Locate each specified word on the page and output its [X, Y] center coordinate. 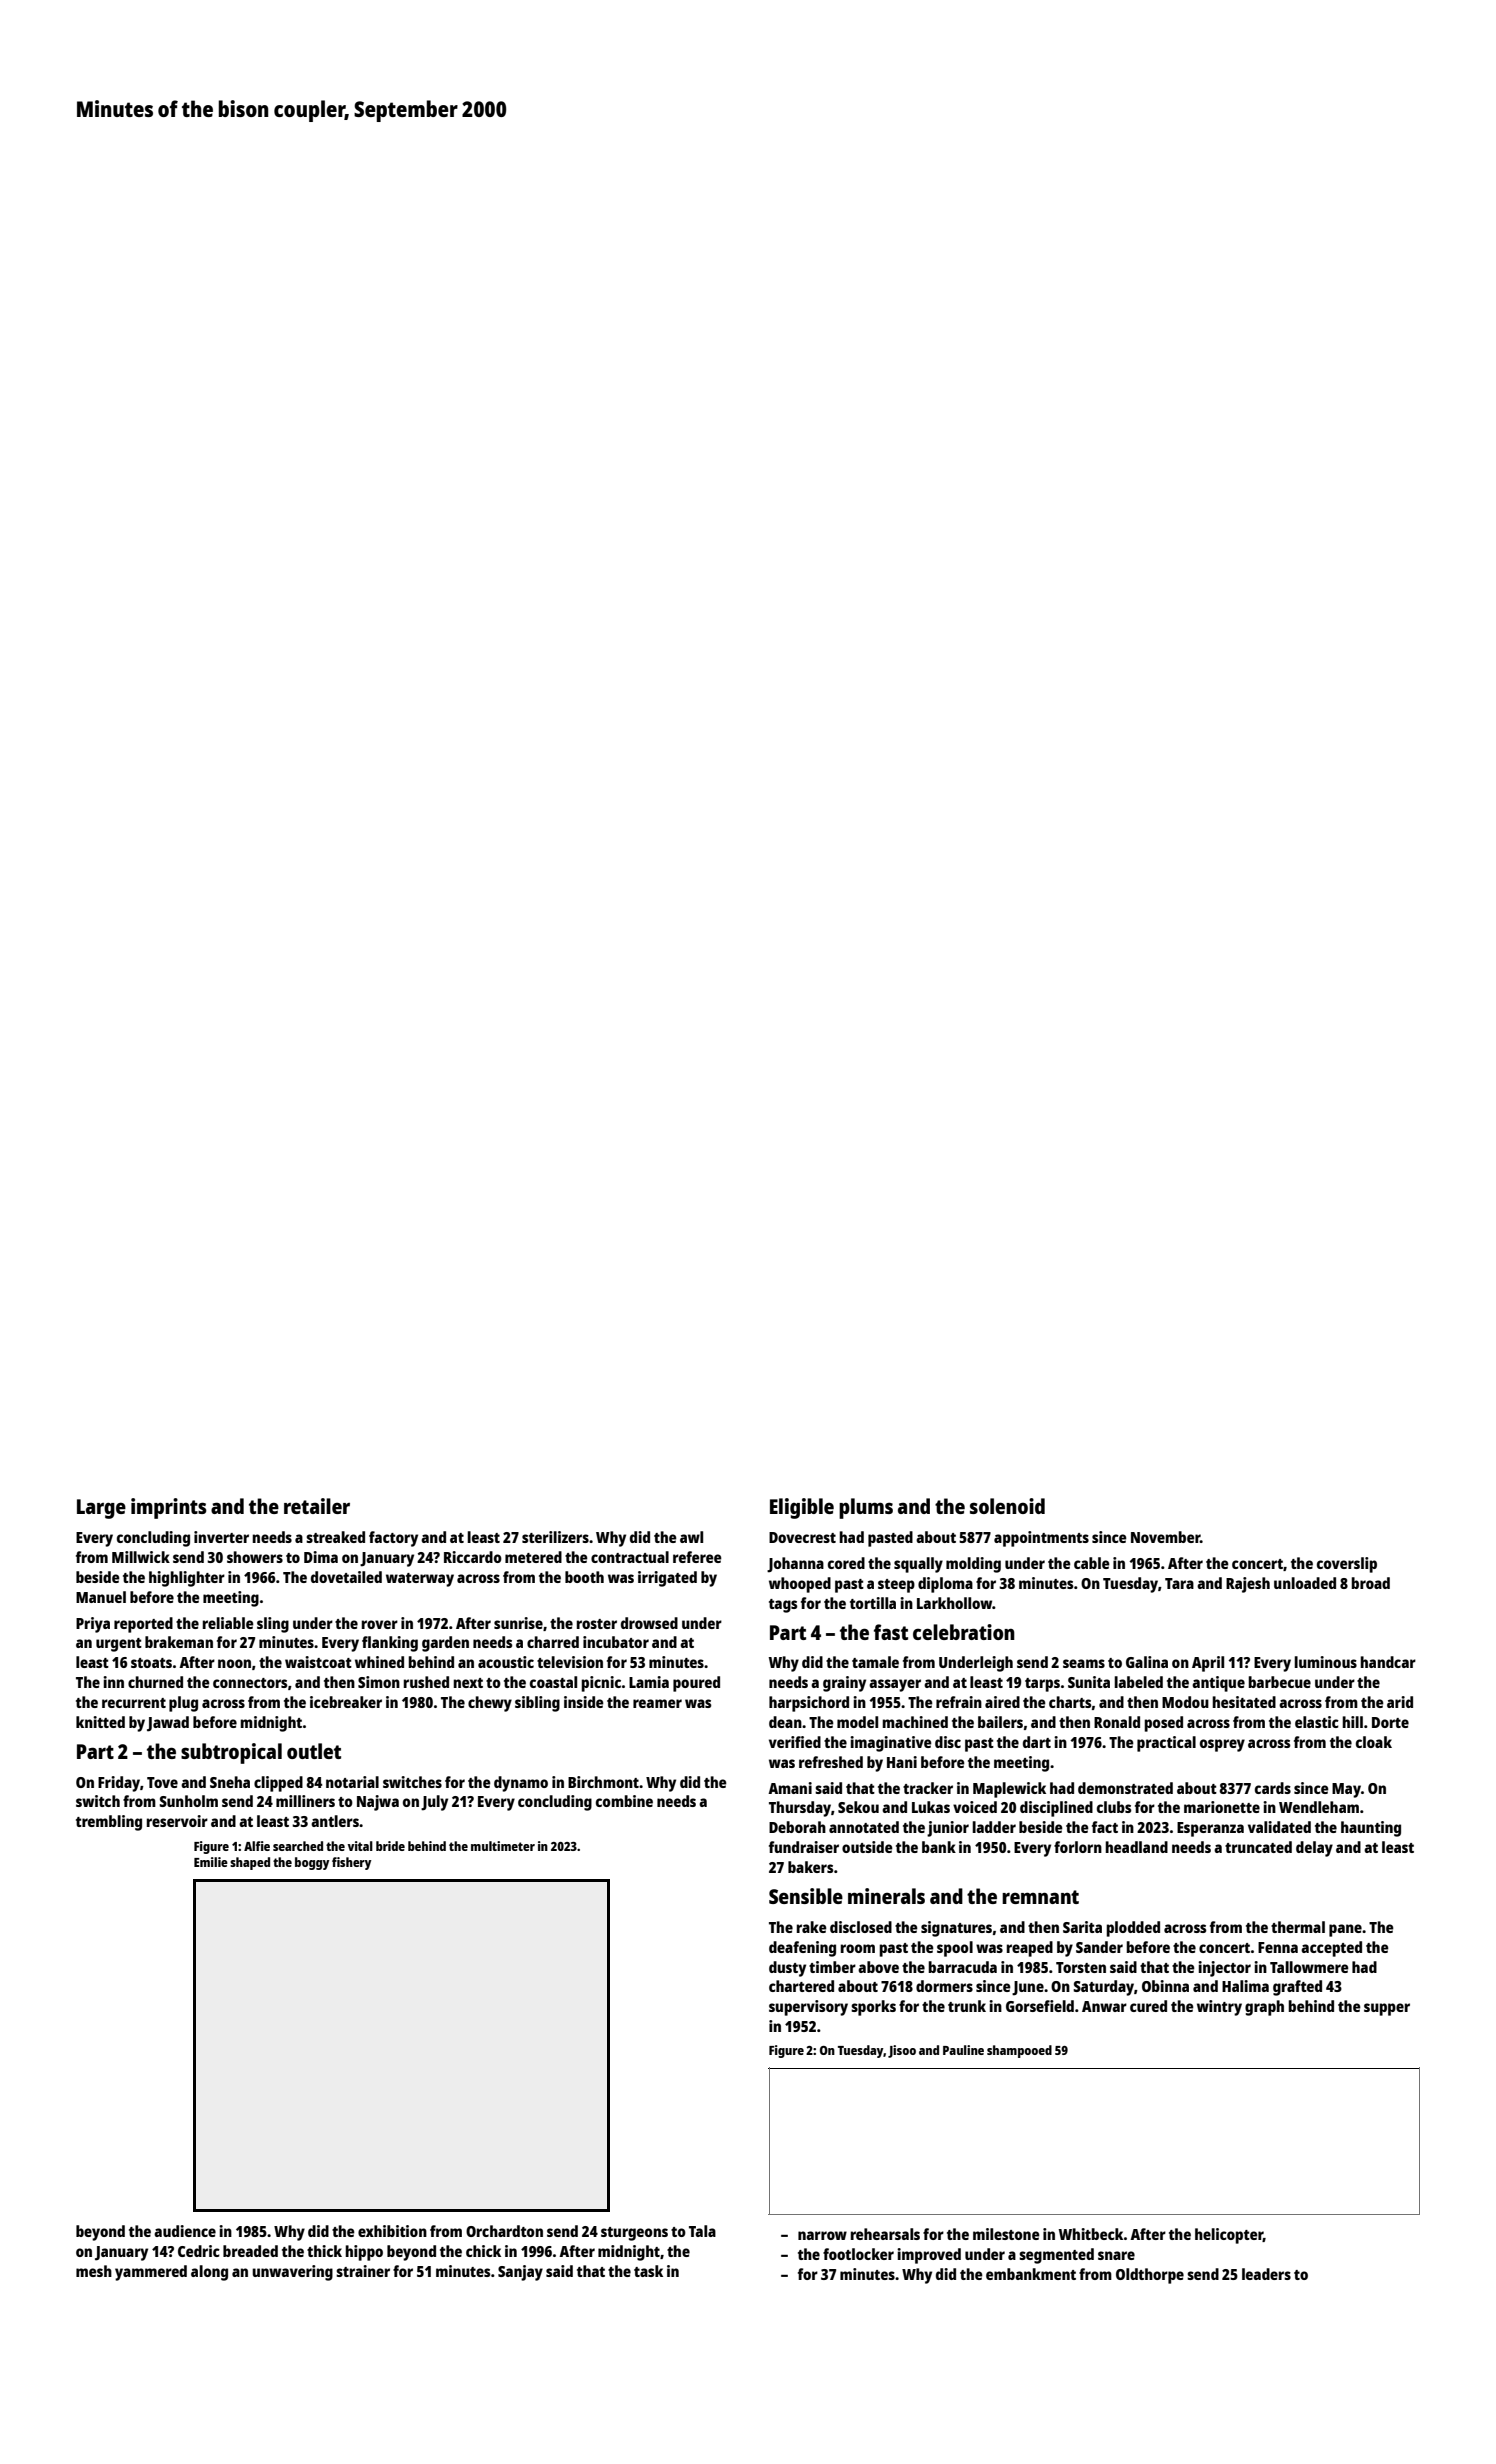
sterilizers [555, 1537]
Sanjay [520, 2273]
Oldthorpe [1150, 2276]
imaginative [891, 1744]
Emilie [211, 1862]
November [1165, 1537]
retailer [317, 1506]
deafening [802, 1949]
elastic [1317, 1722]
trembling [109, 1823]
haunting [1371, 1829]
